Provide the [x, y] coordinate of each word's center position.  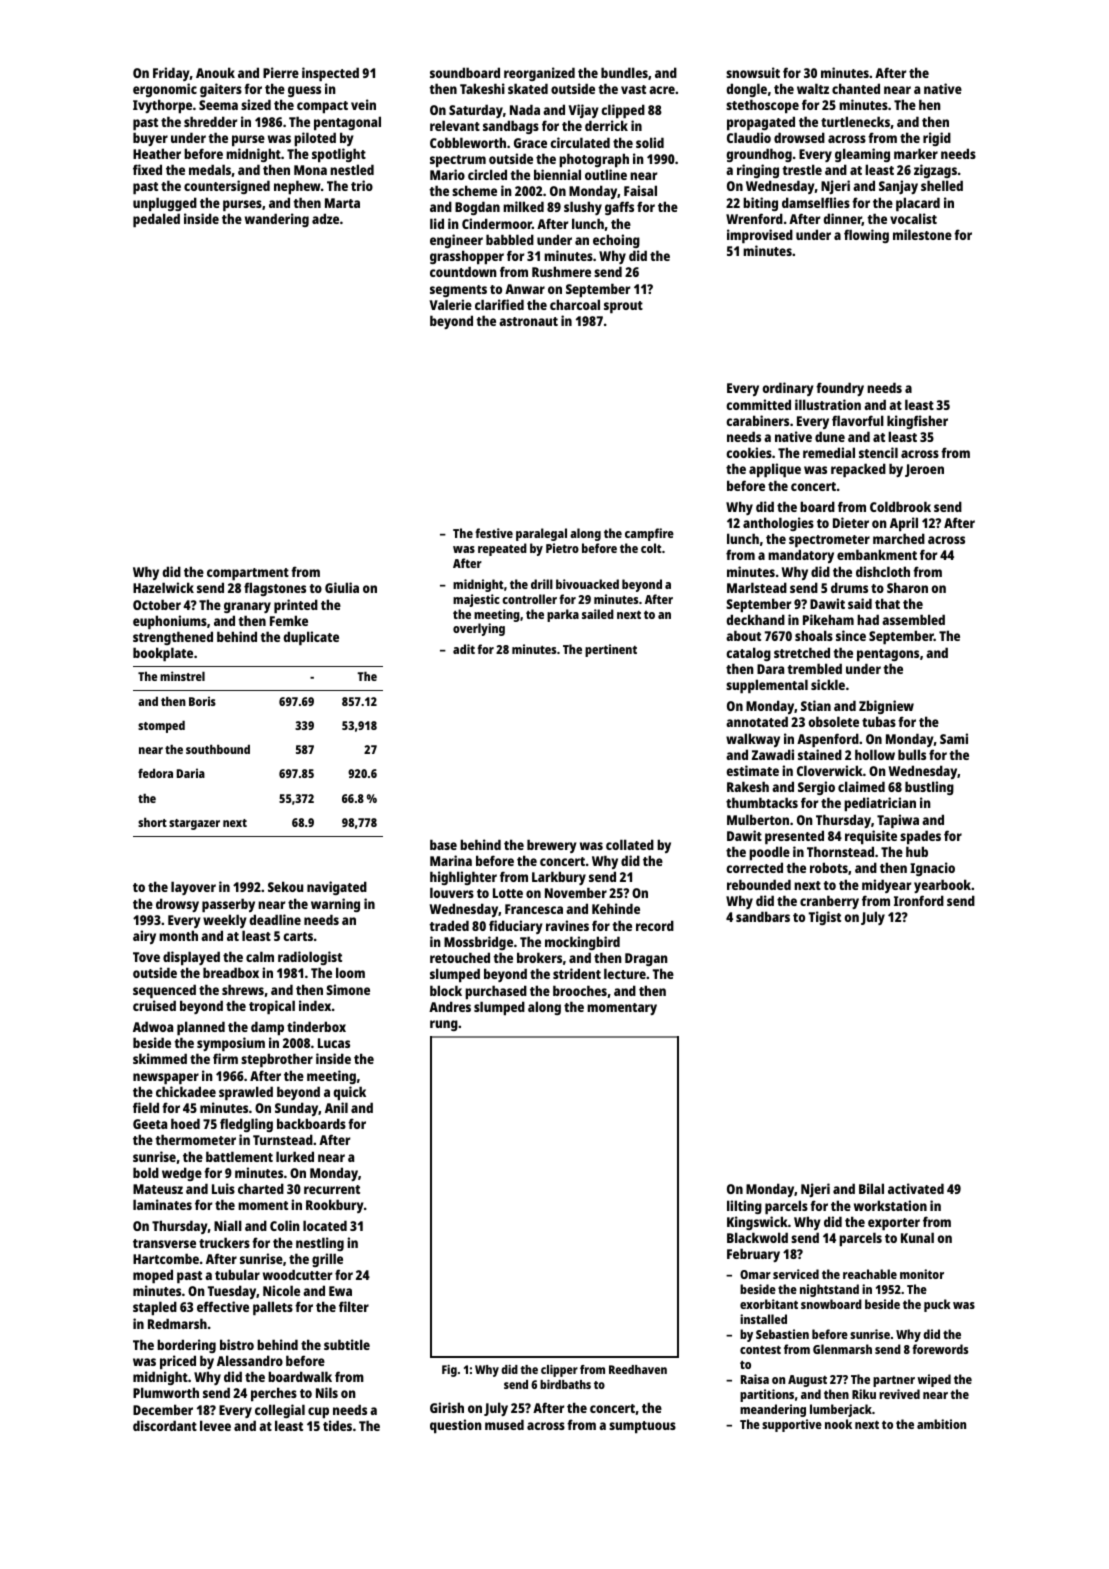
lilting [744, 1207]
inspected [330, 74]
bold [146, 1172]
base [443, 844]
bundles [624, 72]
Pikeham [828, 619]
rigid [937, 139]
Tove [146, 957]
